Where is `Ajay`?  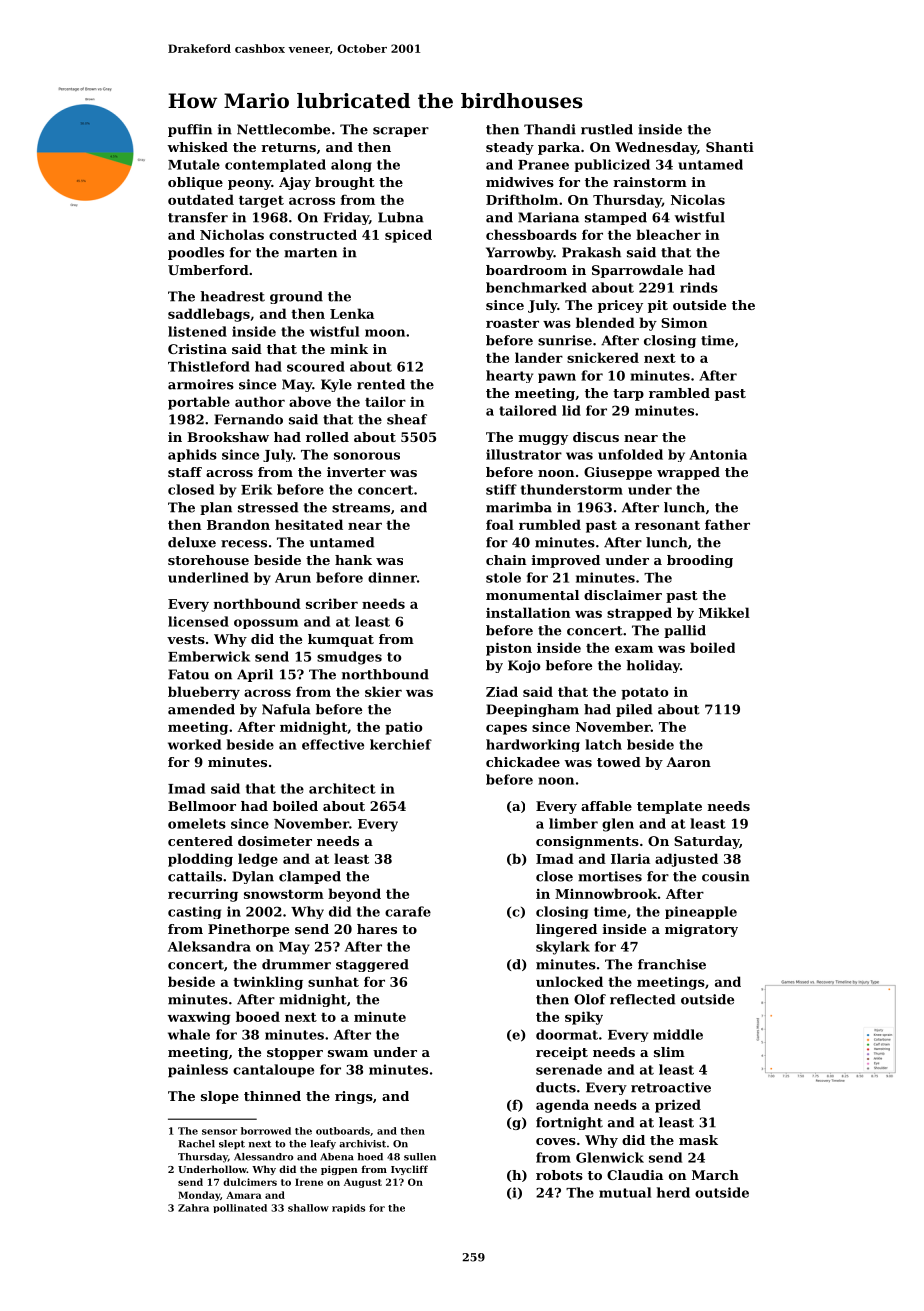
Ajay is located at coordinates (295, 183).
